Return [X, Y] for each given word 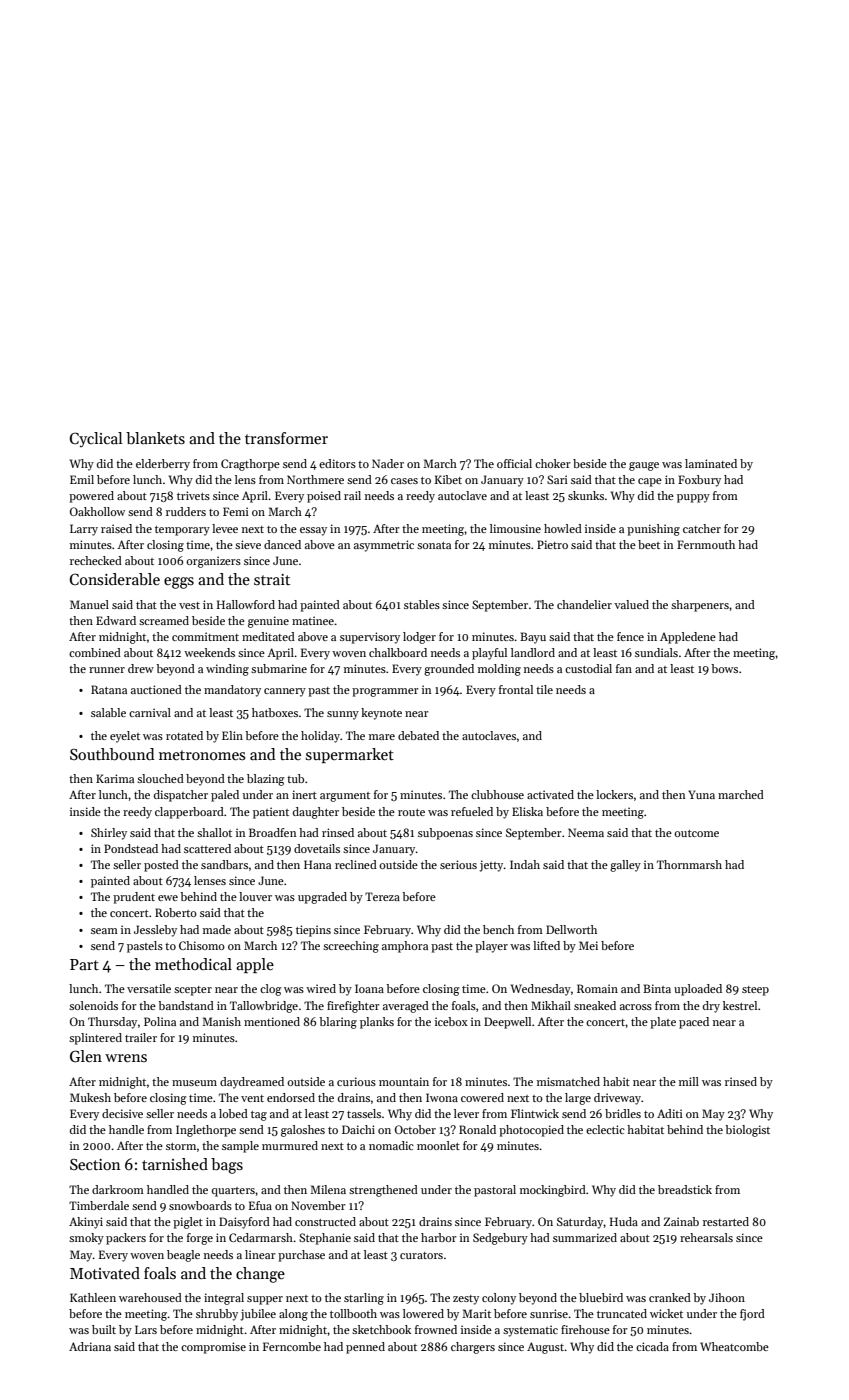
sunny [343, 715]
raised [116, 528]
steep [755, 991]
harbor [439, 1237]
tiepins [313, 931]
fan [624, 668]
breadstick [685, 1189]
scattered [207, 848]
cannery [285, 692]
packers [126, 1239]
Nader [388, 463]
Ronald [477, 1129]
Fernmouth [706, 544]
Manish [221, 1021]
